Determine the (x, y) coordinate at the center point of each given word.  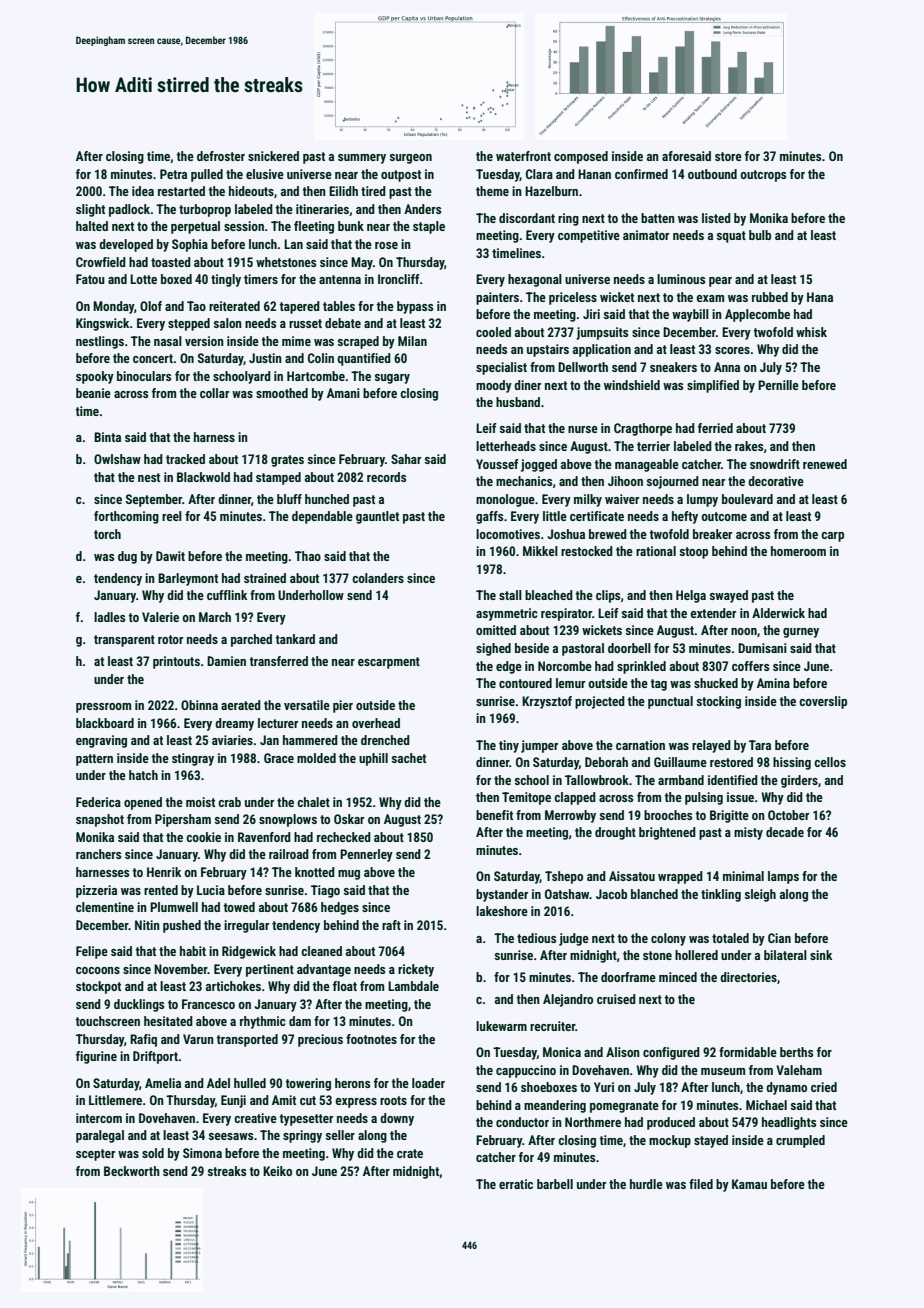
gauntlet (377, 517)
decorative (776, 481)
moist (200, 802)
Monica (562, 1052)
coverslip (823, 702)
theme (492, 191)
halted (92, 226)
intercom (99, 1118)
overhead (376, 723)
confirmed (641, 174)
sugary (392, 379)
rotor (170, 639)
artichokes (233, 986)
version (204, 341)
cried (824, 1087)
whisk (811, 332)
